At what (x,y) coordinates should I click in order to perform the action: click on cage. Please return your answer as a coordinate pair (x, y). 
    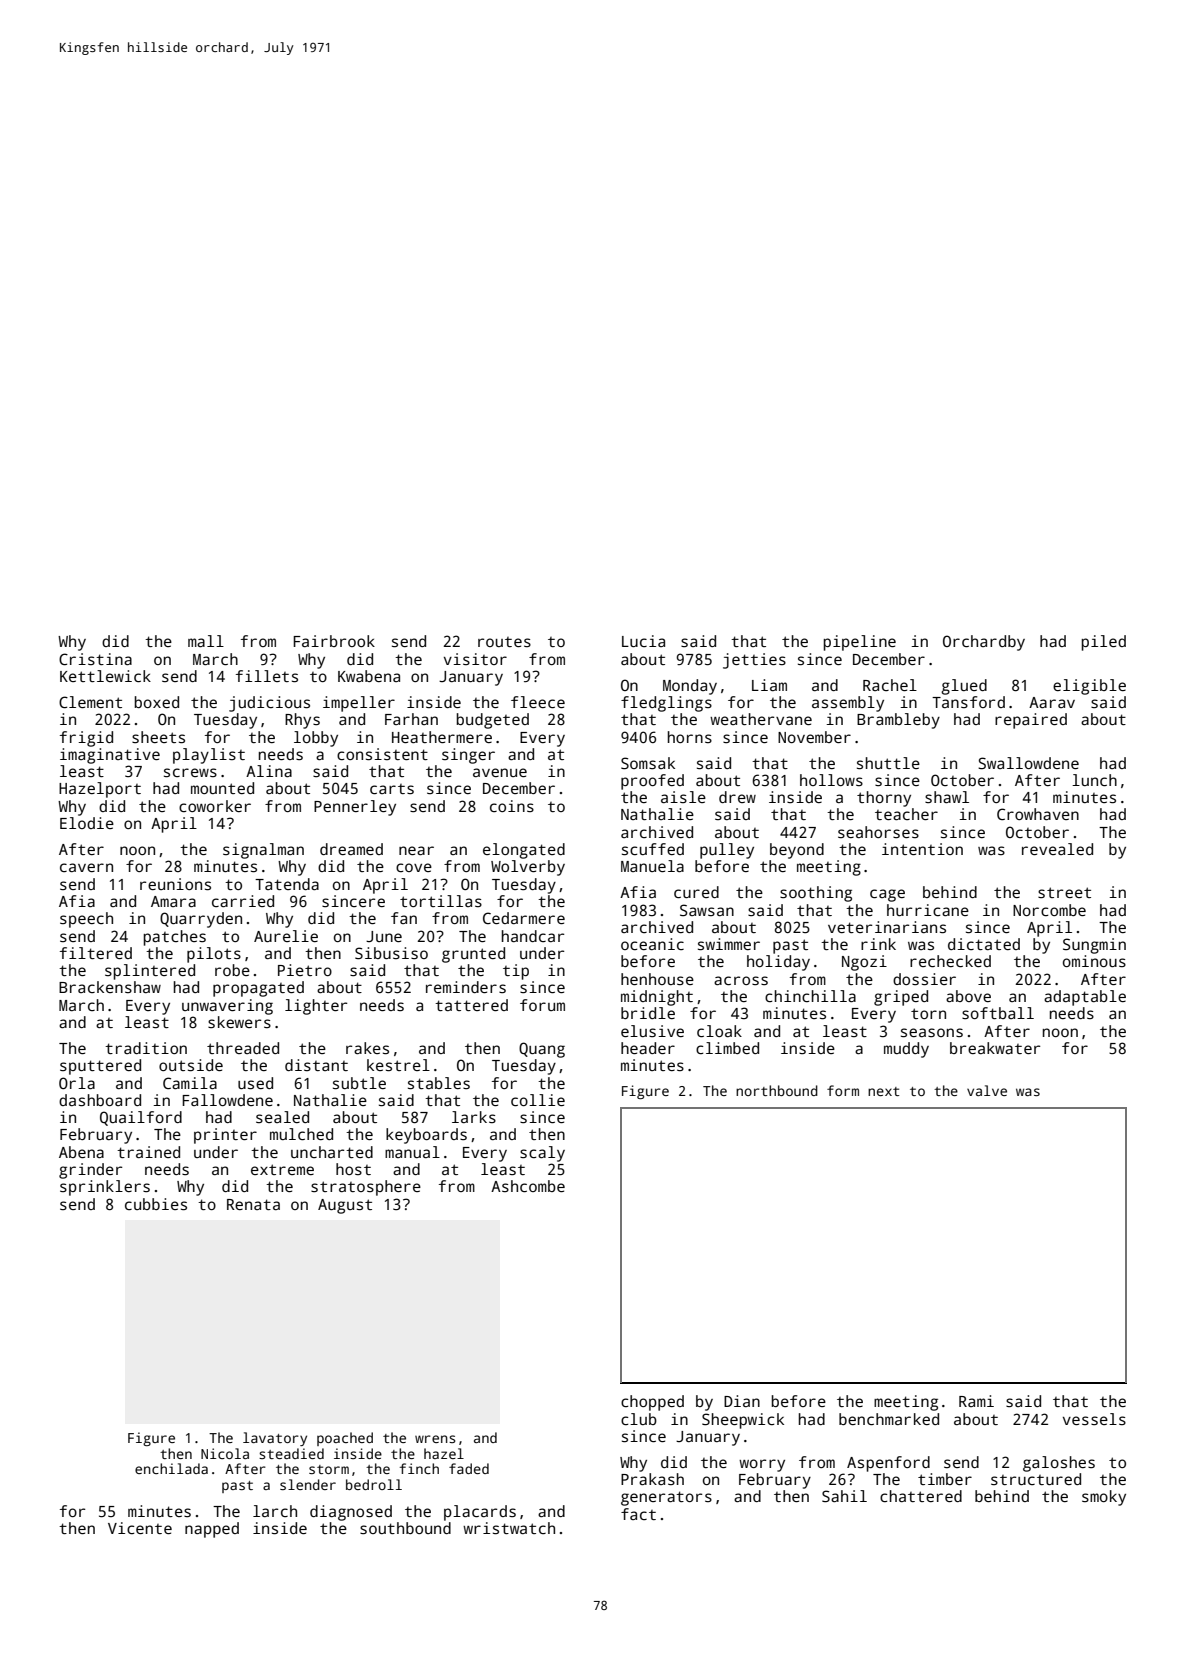
    Looking at the image, I should click on (887, 895).
